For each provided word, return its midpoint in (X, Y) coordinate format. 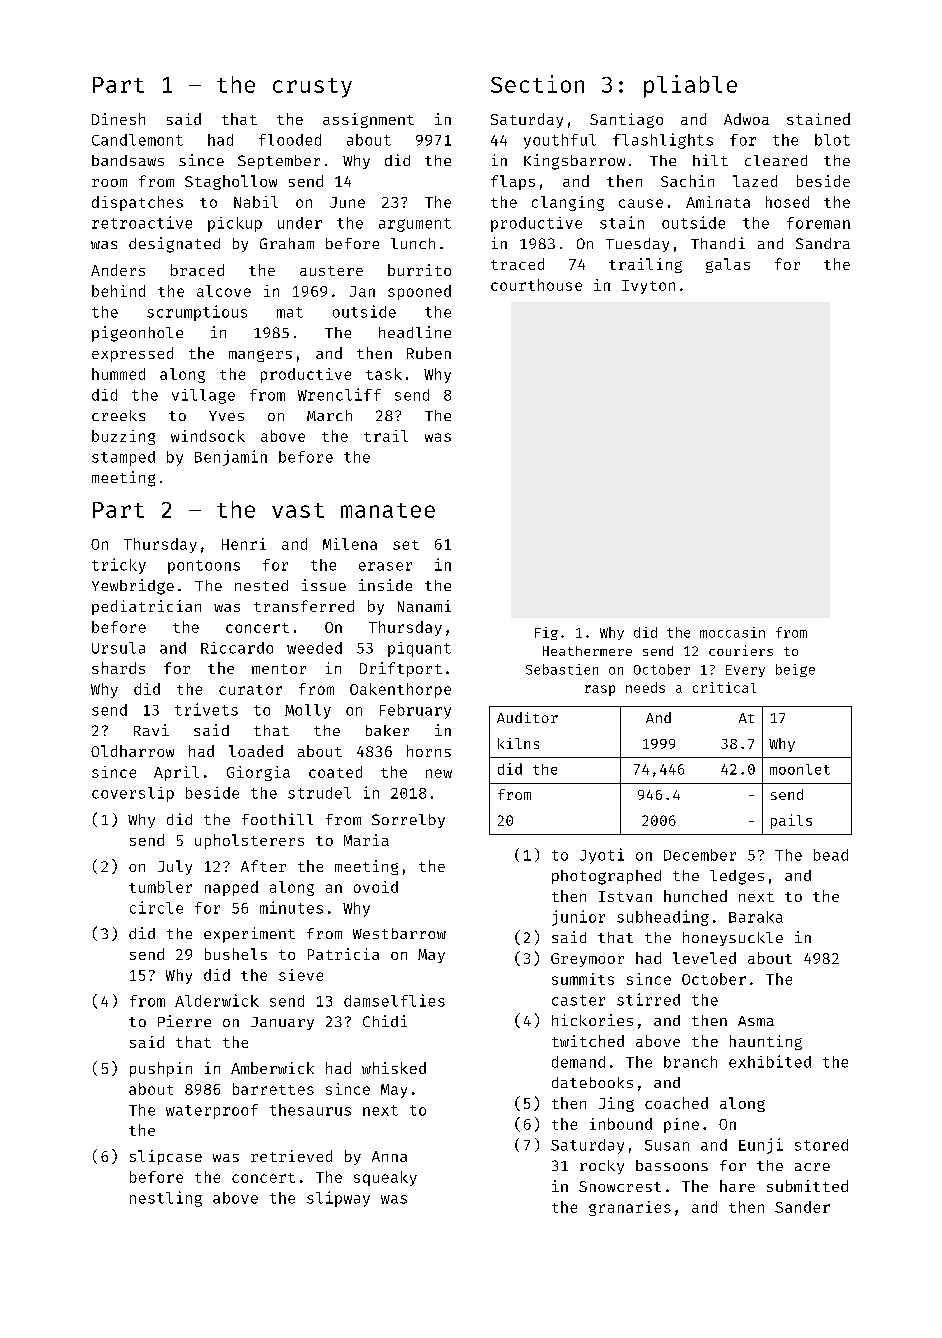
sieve (301, 975)
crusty (312, 88)
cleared (776, 160)
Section (537, 84)
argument (415, 225)
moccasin (732, 632)
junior (578, 918)
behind (118, 291)
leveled (704, 958)
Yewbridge (133, 587)
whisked (394, 1068)
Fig (546, 633)
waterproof (212, 1111)
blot (832, 140)
